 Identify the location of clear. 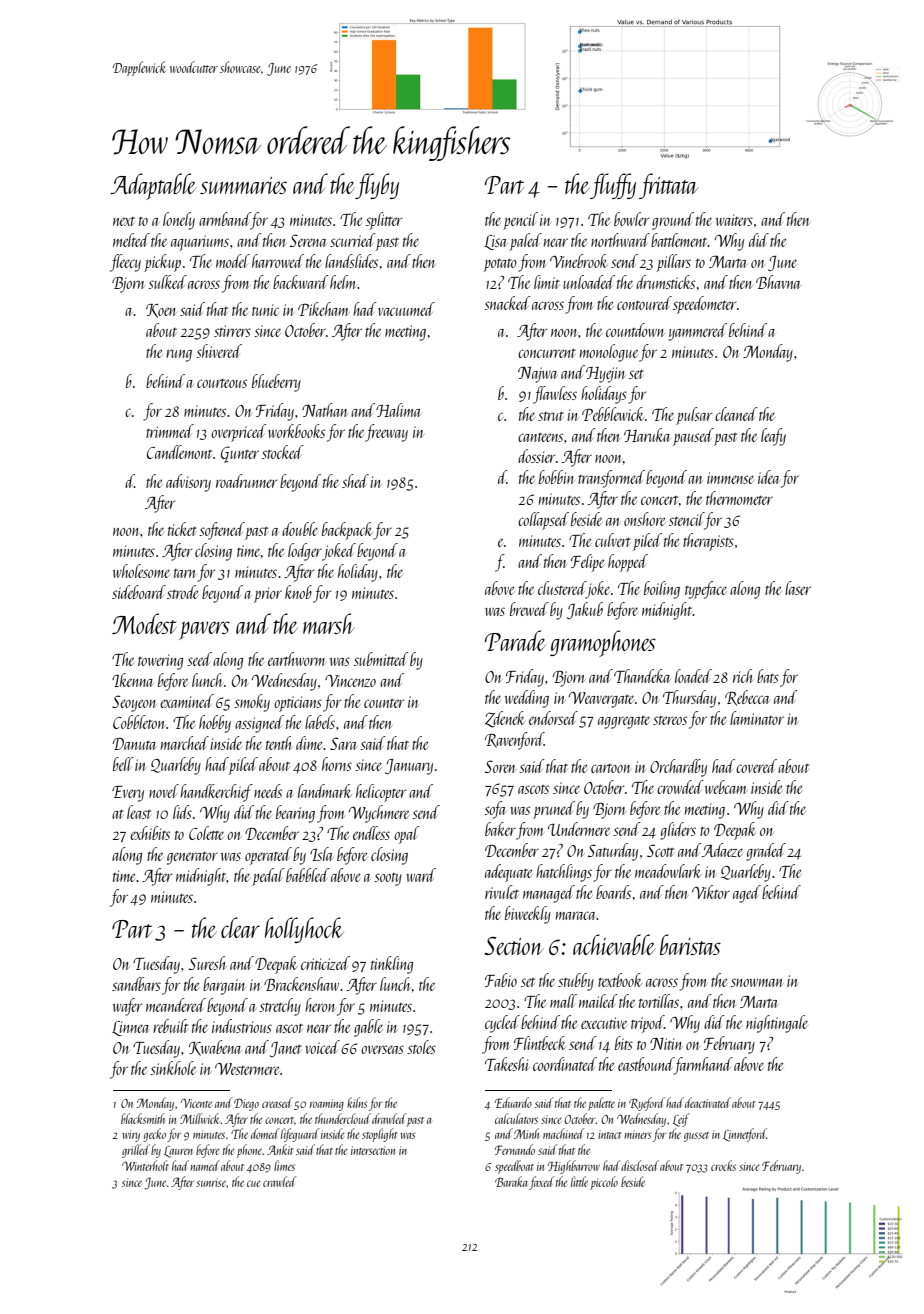
(240, 927).
